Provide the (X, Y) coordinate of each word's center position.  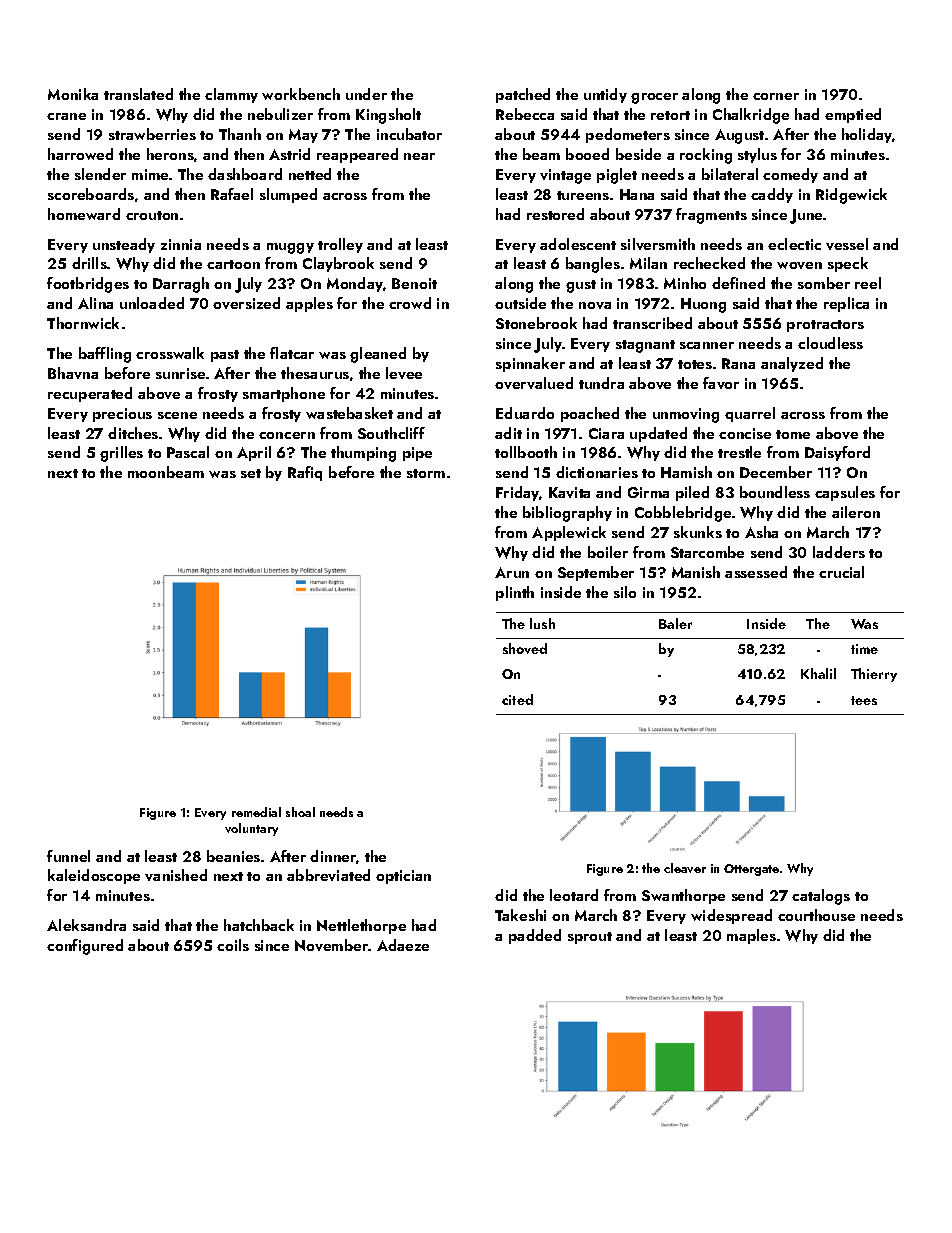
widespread (731, 916)
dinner (333, 857)
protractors (825, 326)
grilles (121, 454)
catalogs (821, 897)
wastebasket (349, 413)
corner (776, 96)
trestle (739, 452)
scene (177, 415)
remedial (256, 812)
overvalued (534, 383)
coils (233, 945)
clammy (231, 95)
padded (535, 936)
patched (523, 95)
